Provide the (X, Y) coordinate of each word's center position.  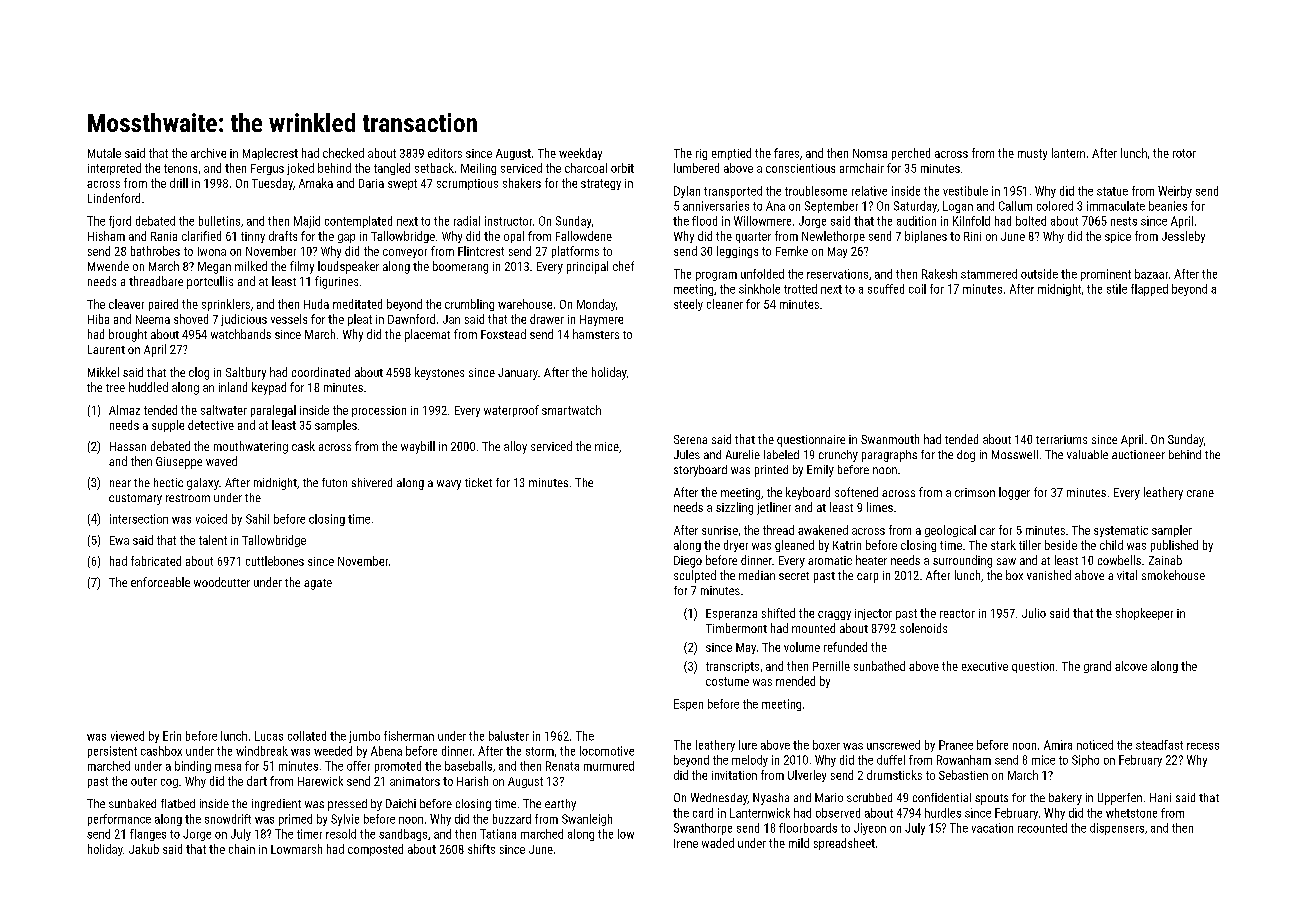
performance (119, 820)
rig (701, 154)
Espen (688, 705)
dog (966, 456)
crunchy (838, 456)
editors (445, 153)
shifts (481, 849)
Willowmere (762, 221)
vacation (992, 828)
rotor (1184, 153)
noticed (1095, 745)
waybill (418, 447)
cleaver (126, 304)
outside (1039, 274)
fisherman (409, 736)
